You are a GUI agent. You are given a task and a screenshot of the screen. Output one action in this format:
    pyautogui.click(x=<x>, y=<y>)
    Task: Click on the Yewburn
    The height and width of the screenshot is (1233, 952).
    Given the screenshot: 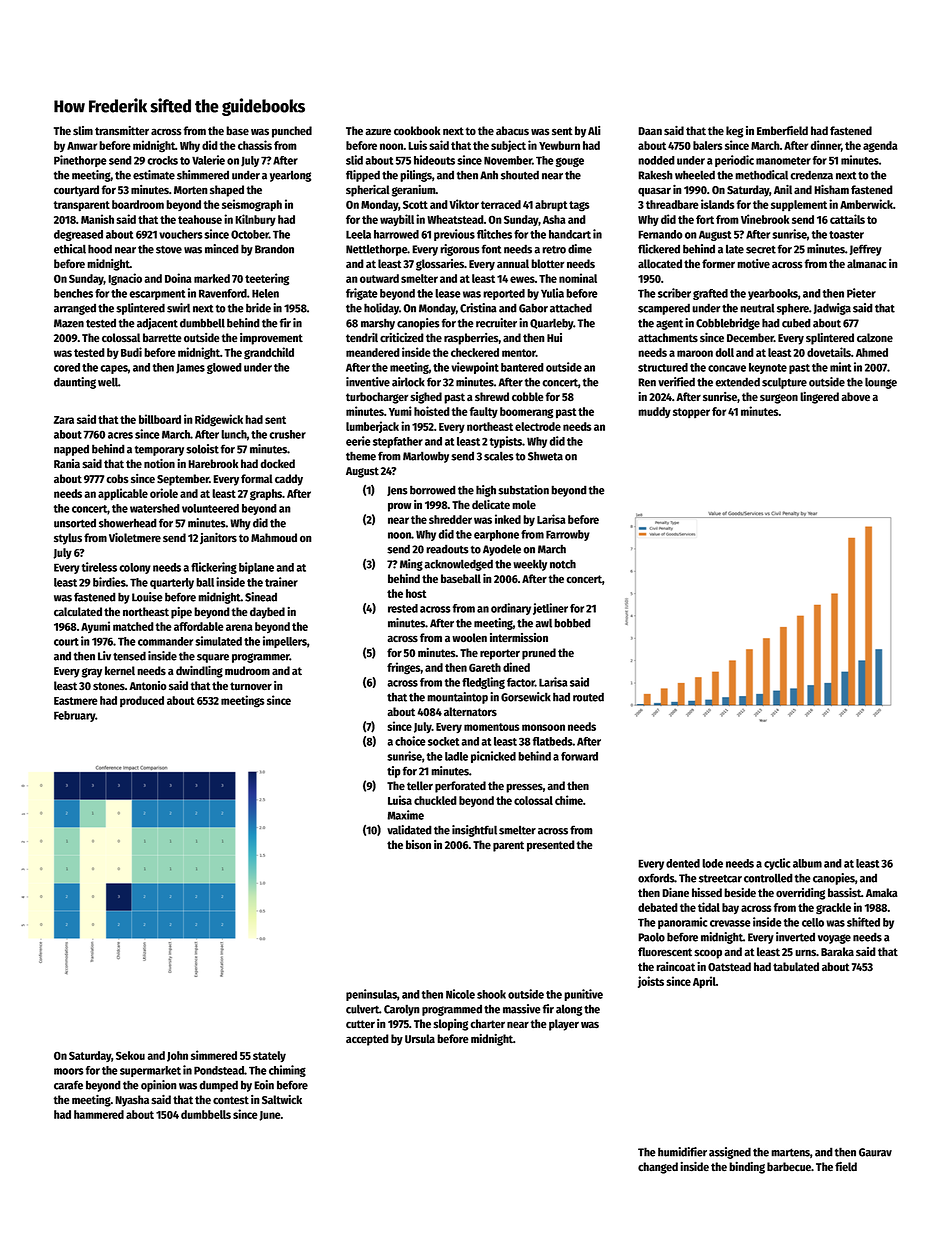 What is the action you would take?
    pyautogui.click(x=559, y=145)
